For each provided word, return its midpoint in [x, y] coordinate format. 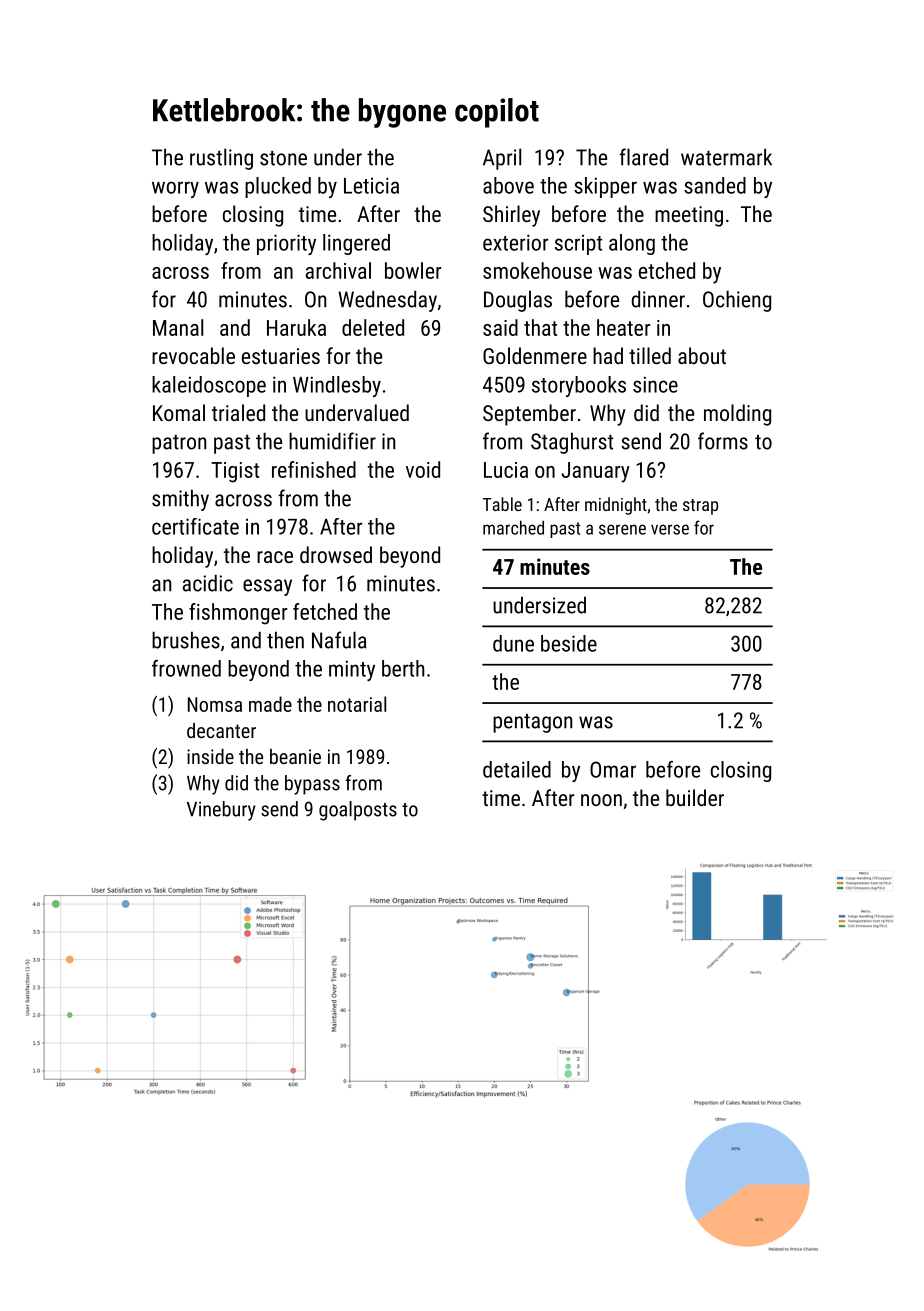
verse [670, 529]
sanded [715, 185]
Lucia [506, 470]
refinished [314, 469]
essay [267, 587]
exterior [515, 242]
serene [622, 529]
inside [210, 756]
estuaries [281, 356]
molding [737, 415]
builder [695, 797]
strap [700, 507]
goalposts [358, 811]
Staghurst [572, 443]
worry [175, 189]
